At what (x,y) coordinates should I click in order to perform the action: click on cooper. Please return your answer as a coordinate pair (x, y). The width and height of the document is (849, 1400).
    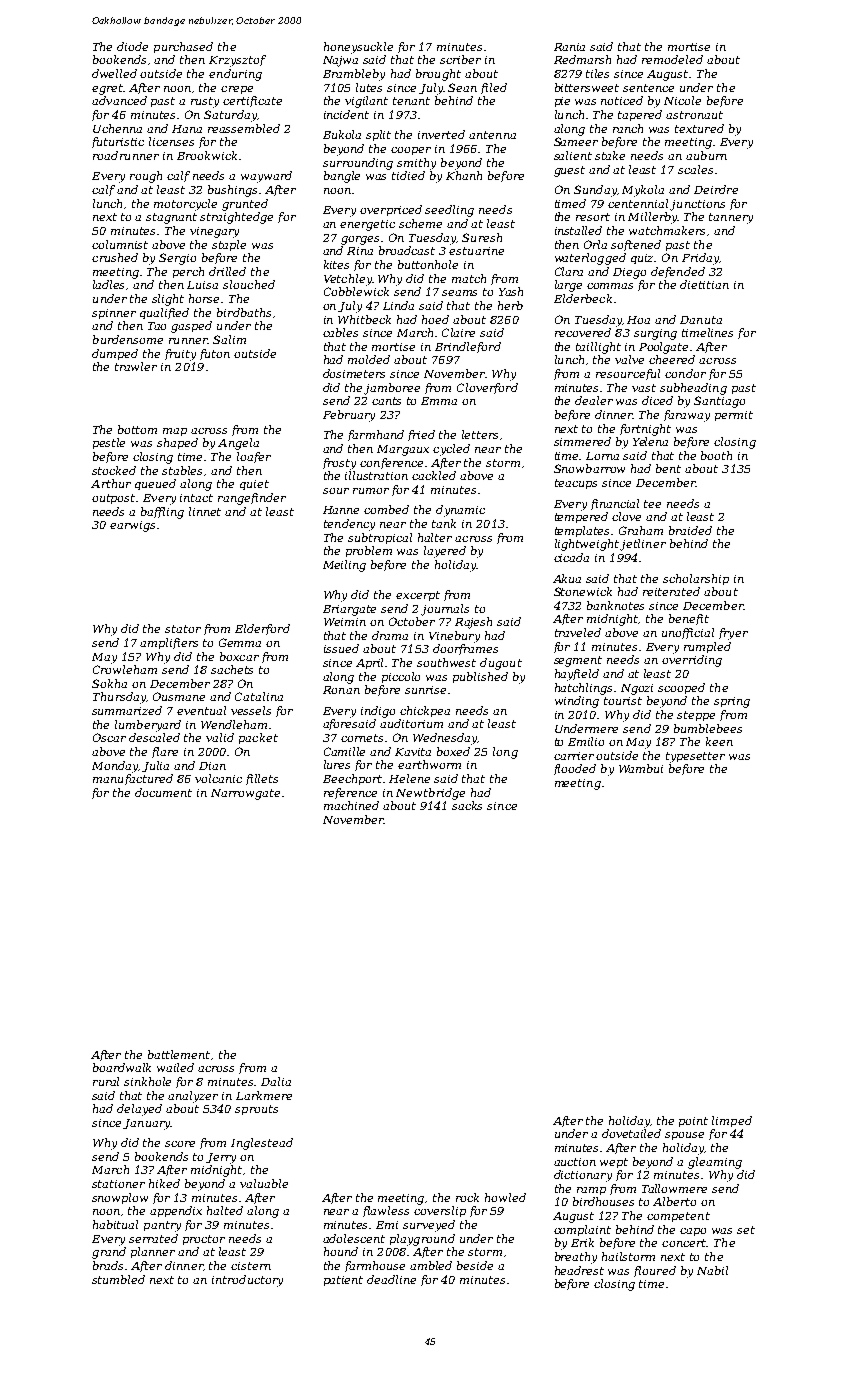
    Looking at the image, I should click on (411, 151).
